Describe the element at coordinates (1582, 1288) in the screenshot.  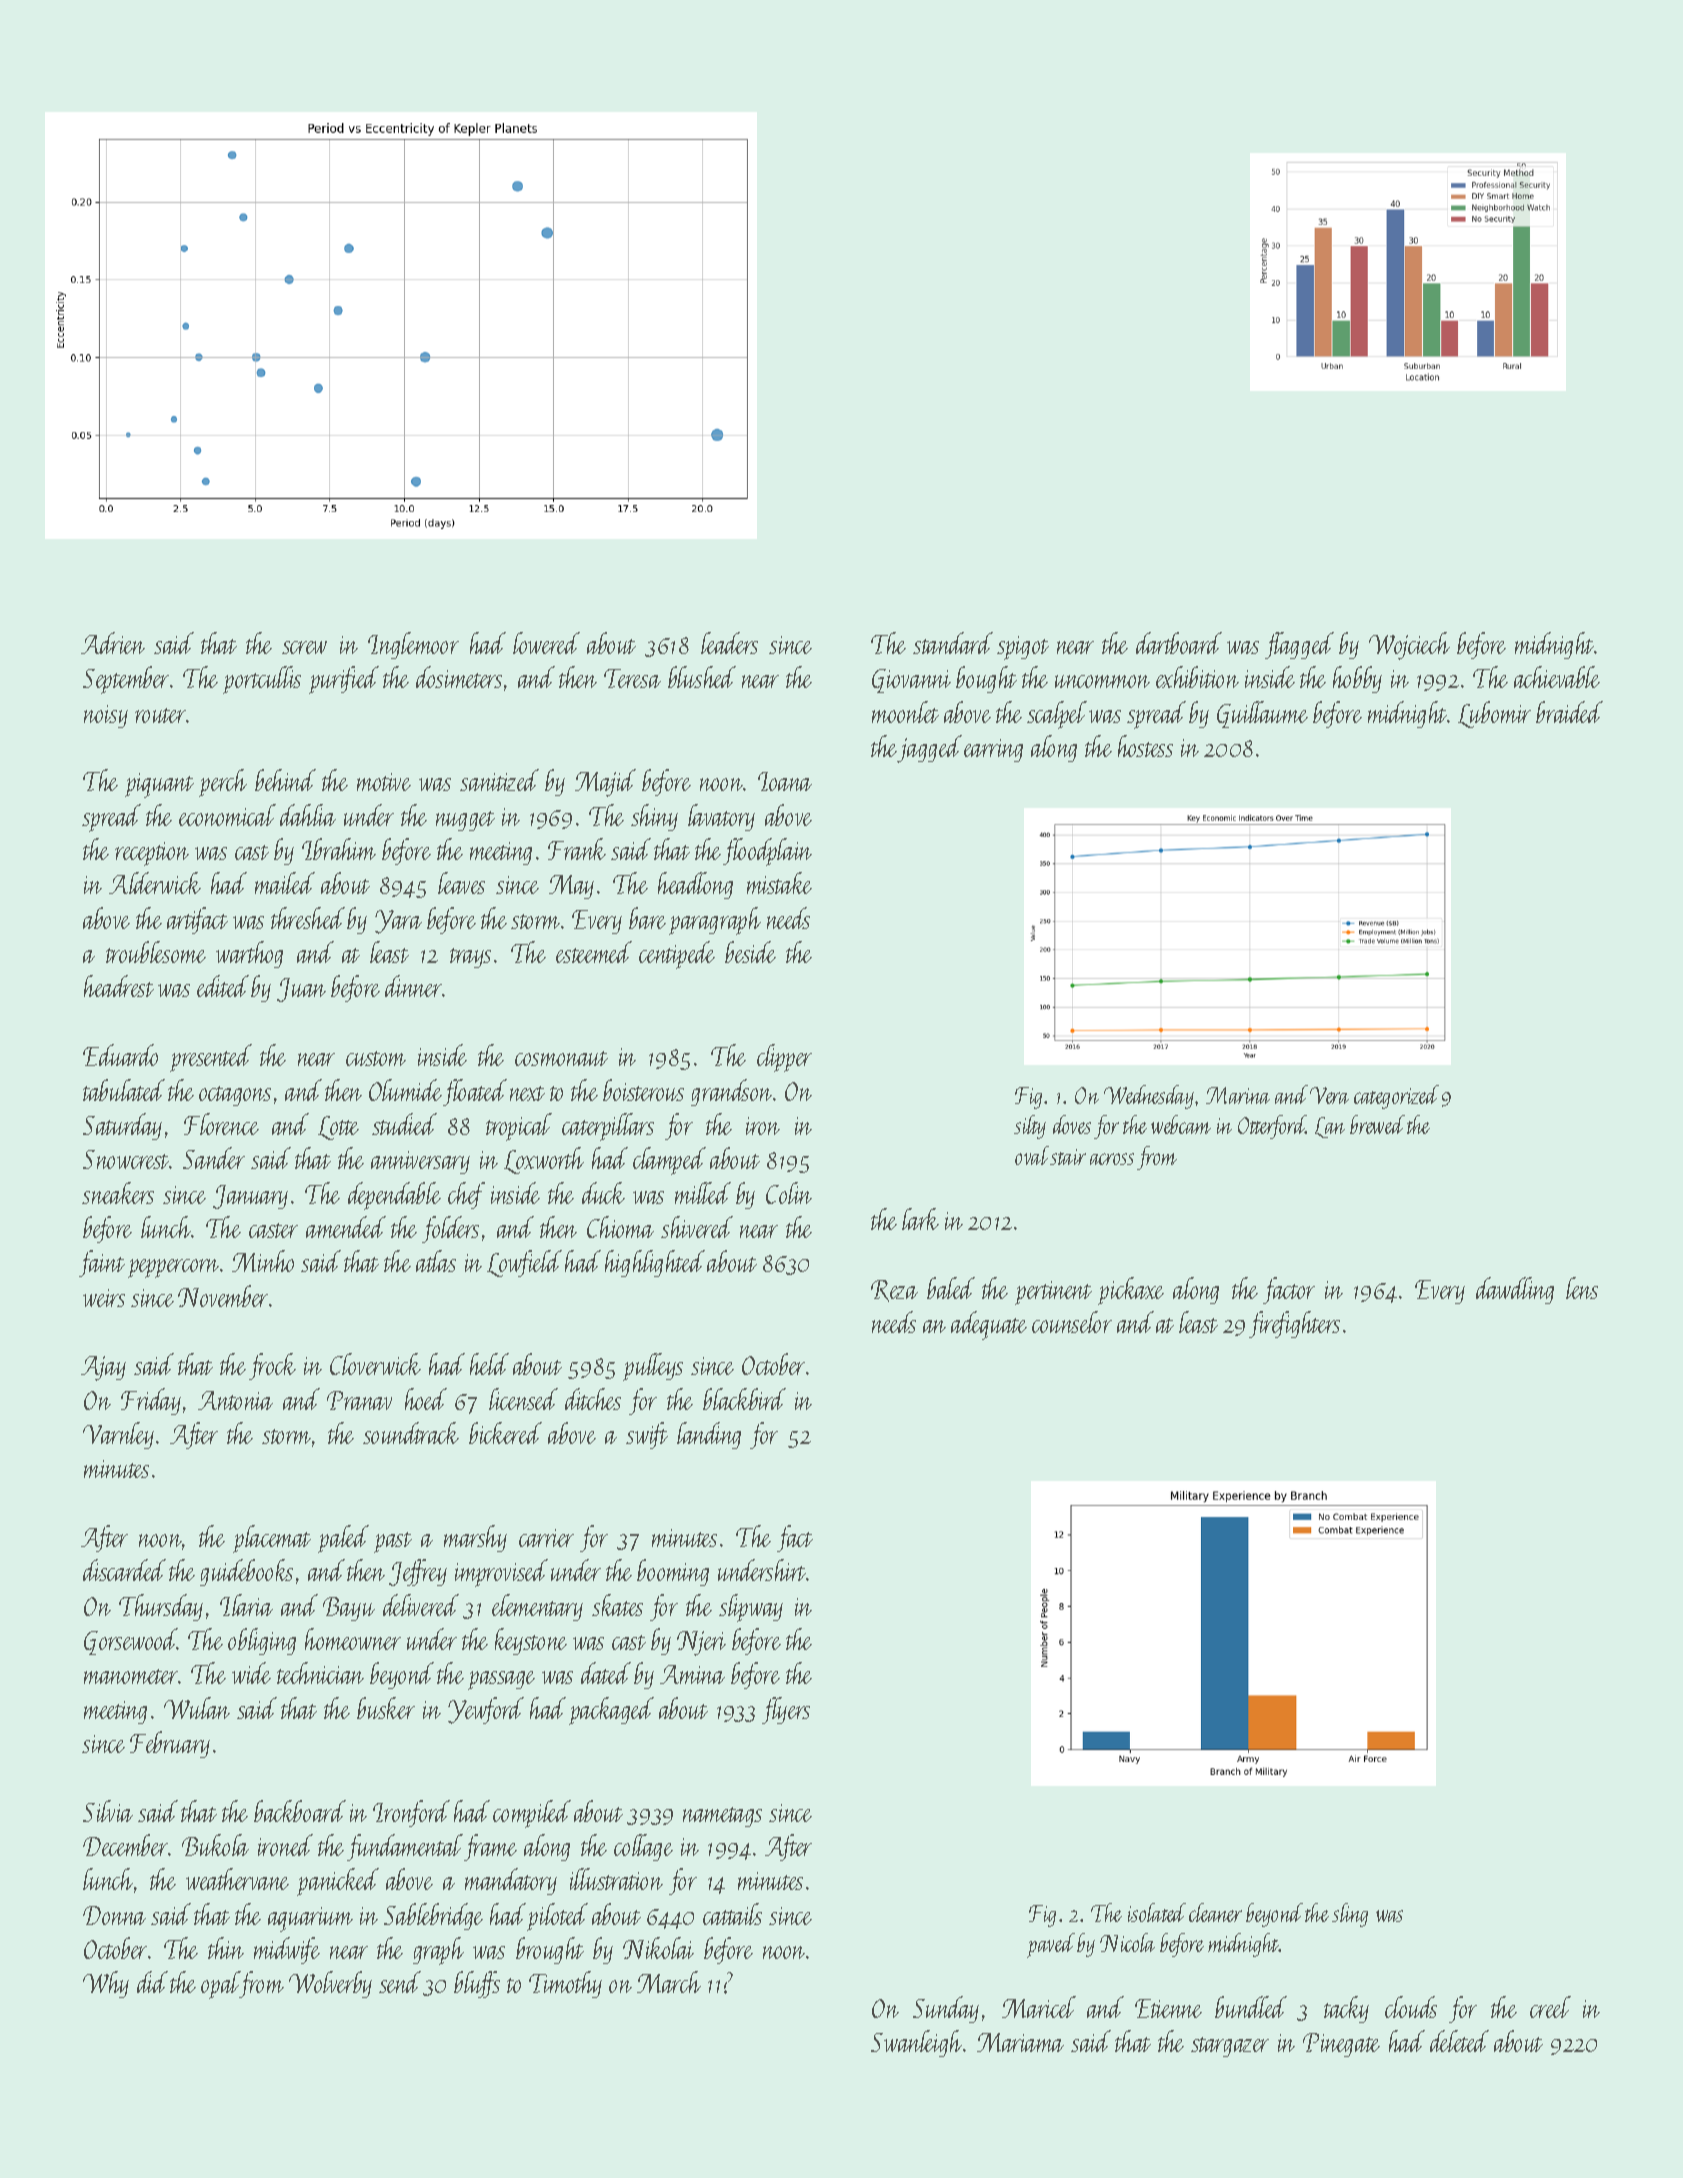
I see `lens` at that location.
